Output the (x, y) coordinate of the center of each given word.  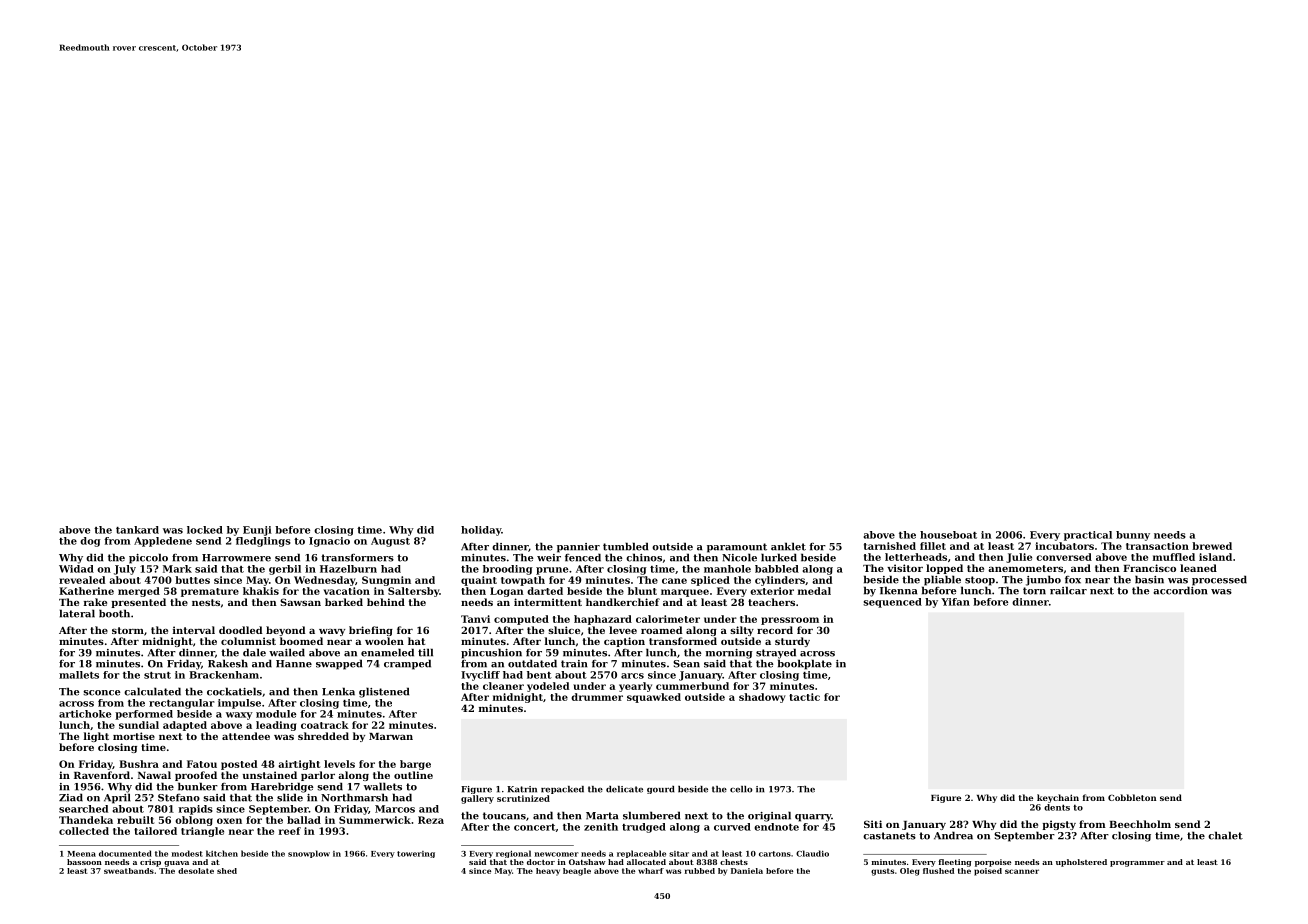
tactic (804, 697)
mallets (79, 675)
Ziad (71, 797)
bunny (1133, 536)
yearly (635, 687)
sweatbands (129, 871)
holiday (481, 531)
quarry (813, 818)
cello (741, 789)
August (390, 542)
